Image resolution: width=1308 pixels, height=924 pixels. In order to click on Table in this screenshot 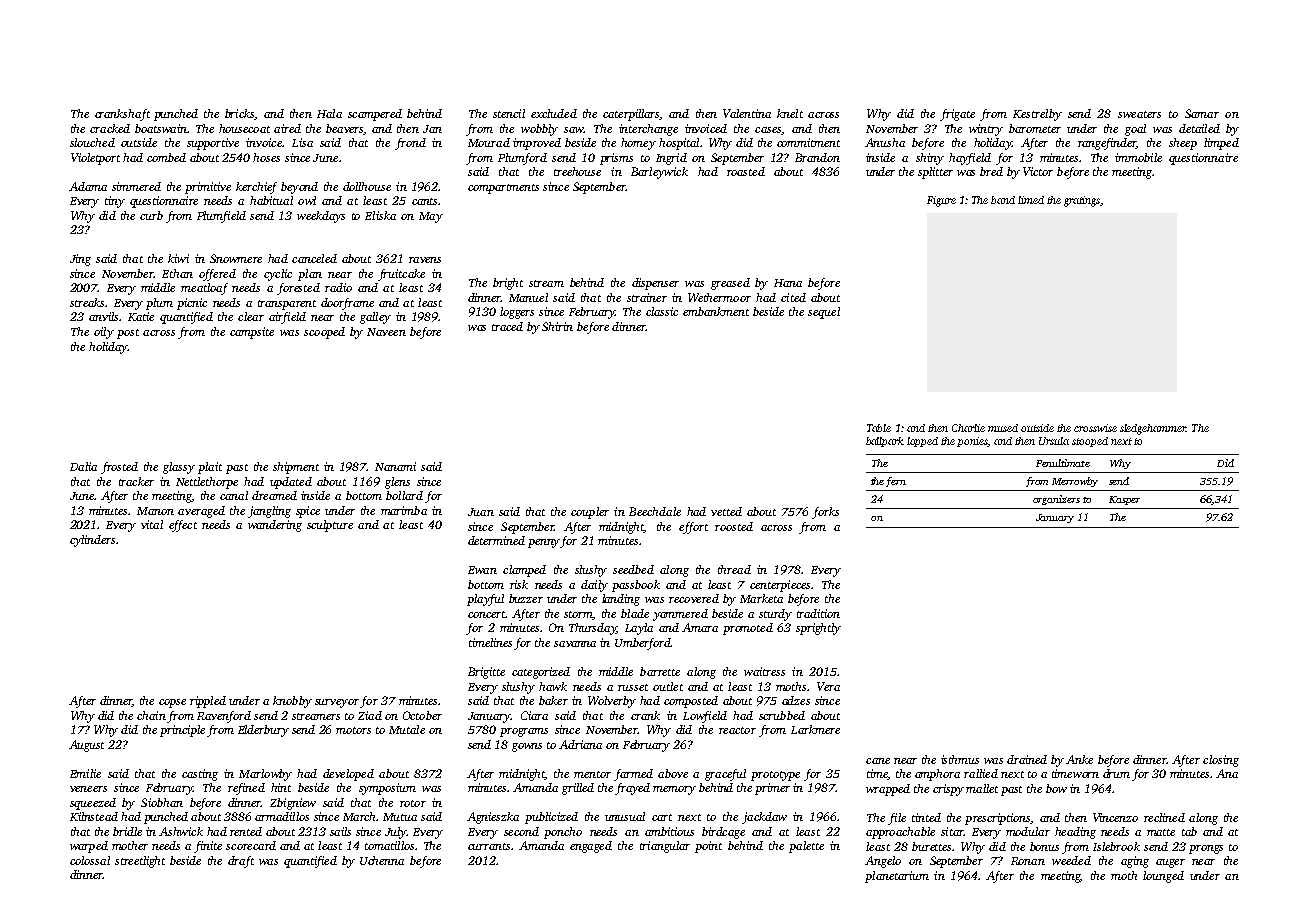, I will do `click(879, 428)`.
